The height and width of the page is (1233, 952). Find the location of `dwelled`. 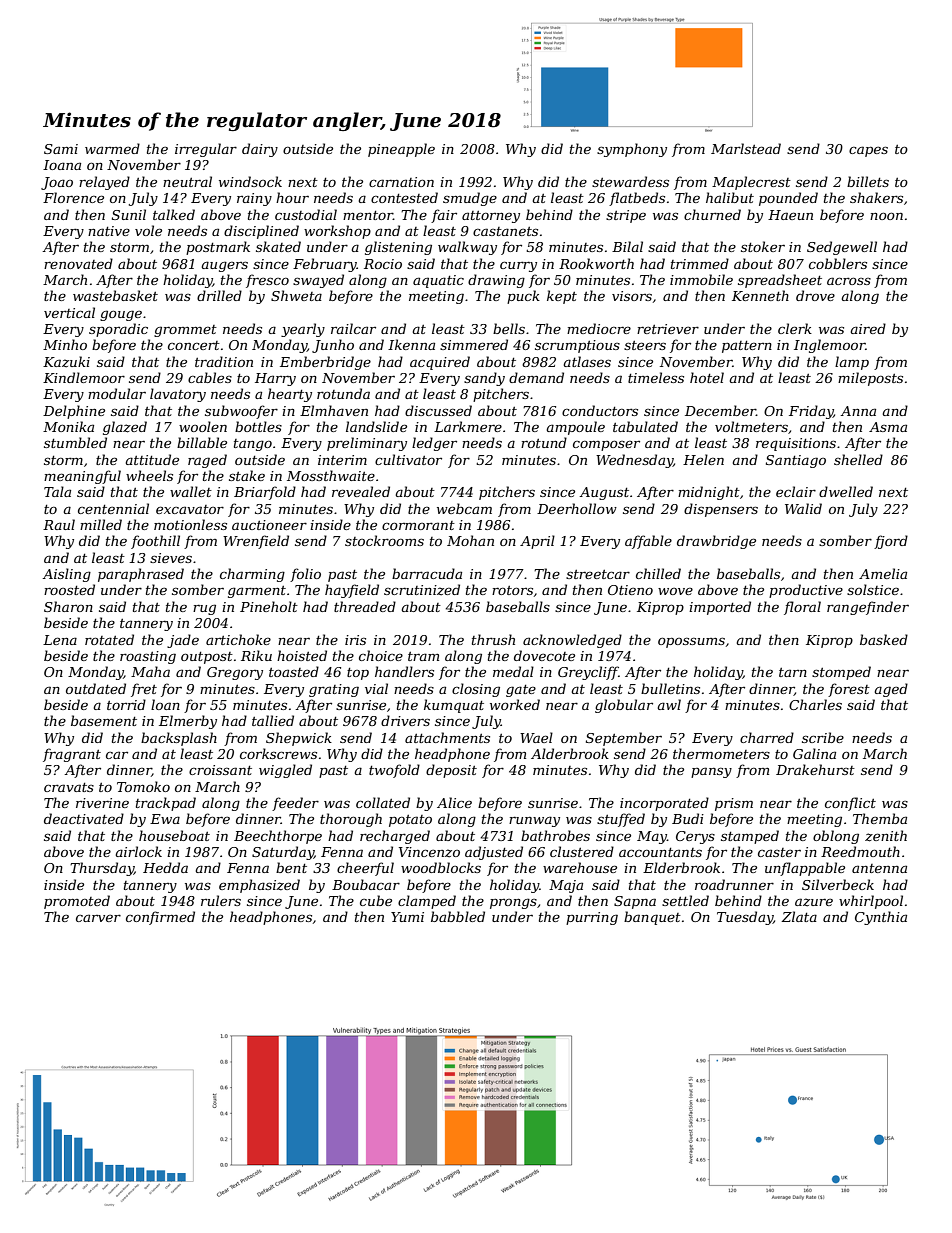

dwelled is located at coordinates (846, 491).
